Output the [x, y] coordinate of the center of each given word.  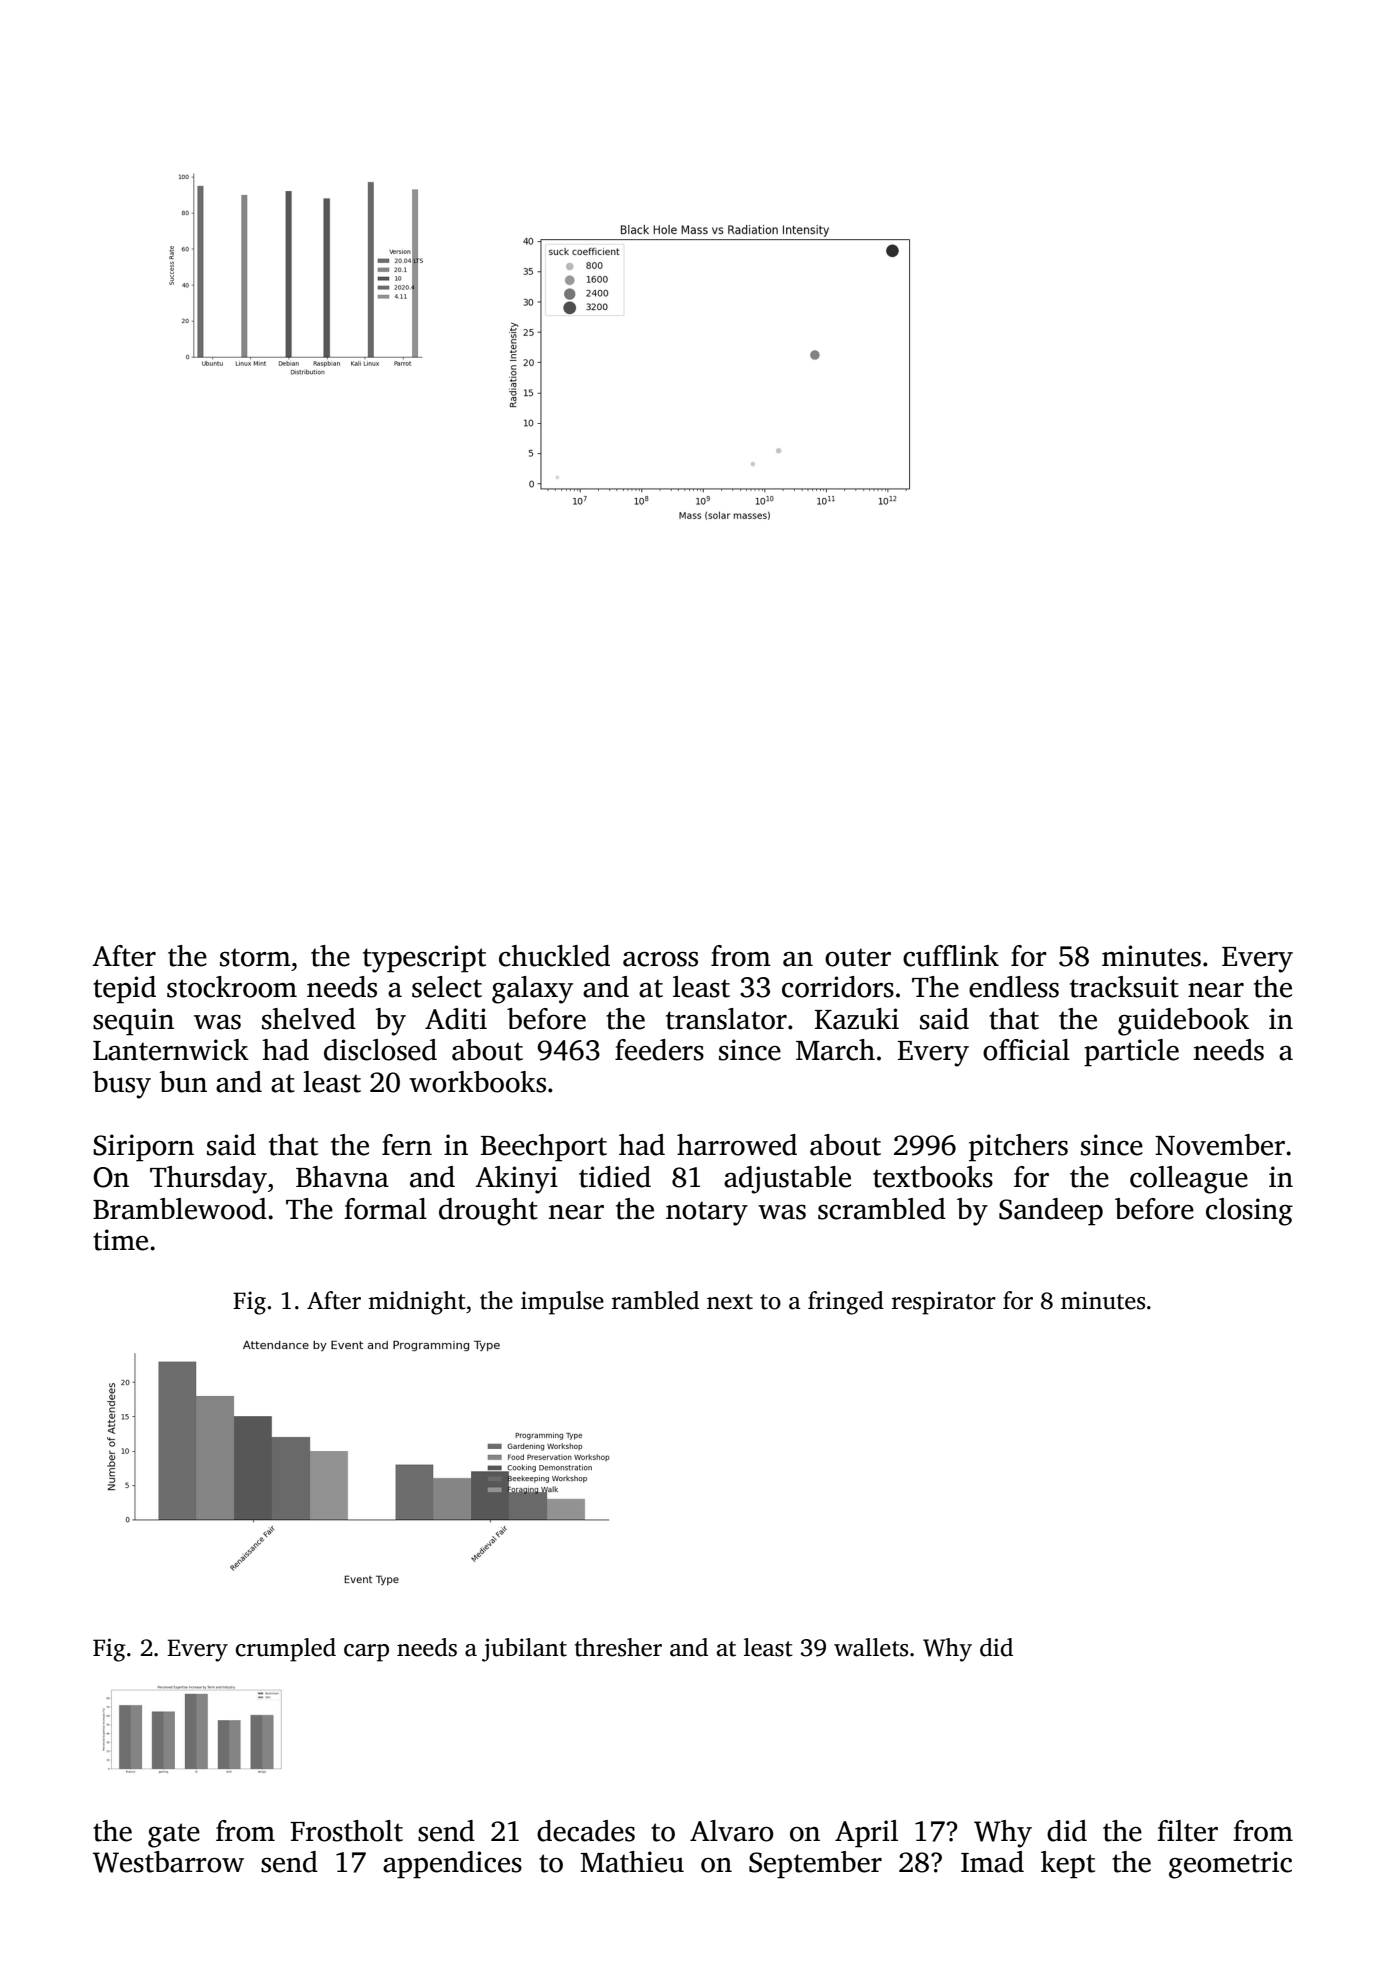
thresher [618, 1647]
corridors [838, 987]
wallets [871, 1647]
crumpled [286, 1650]
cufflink [951, 956]
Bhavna [342, 1177]
